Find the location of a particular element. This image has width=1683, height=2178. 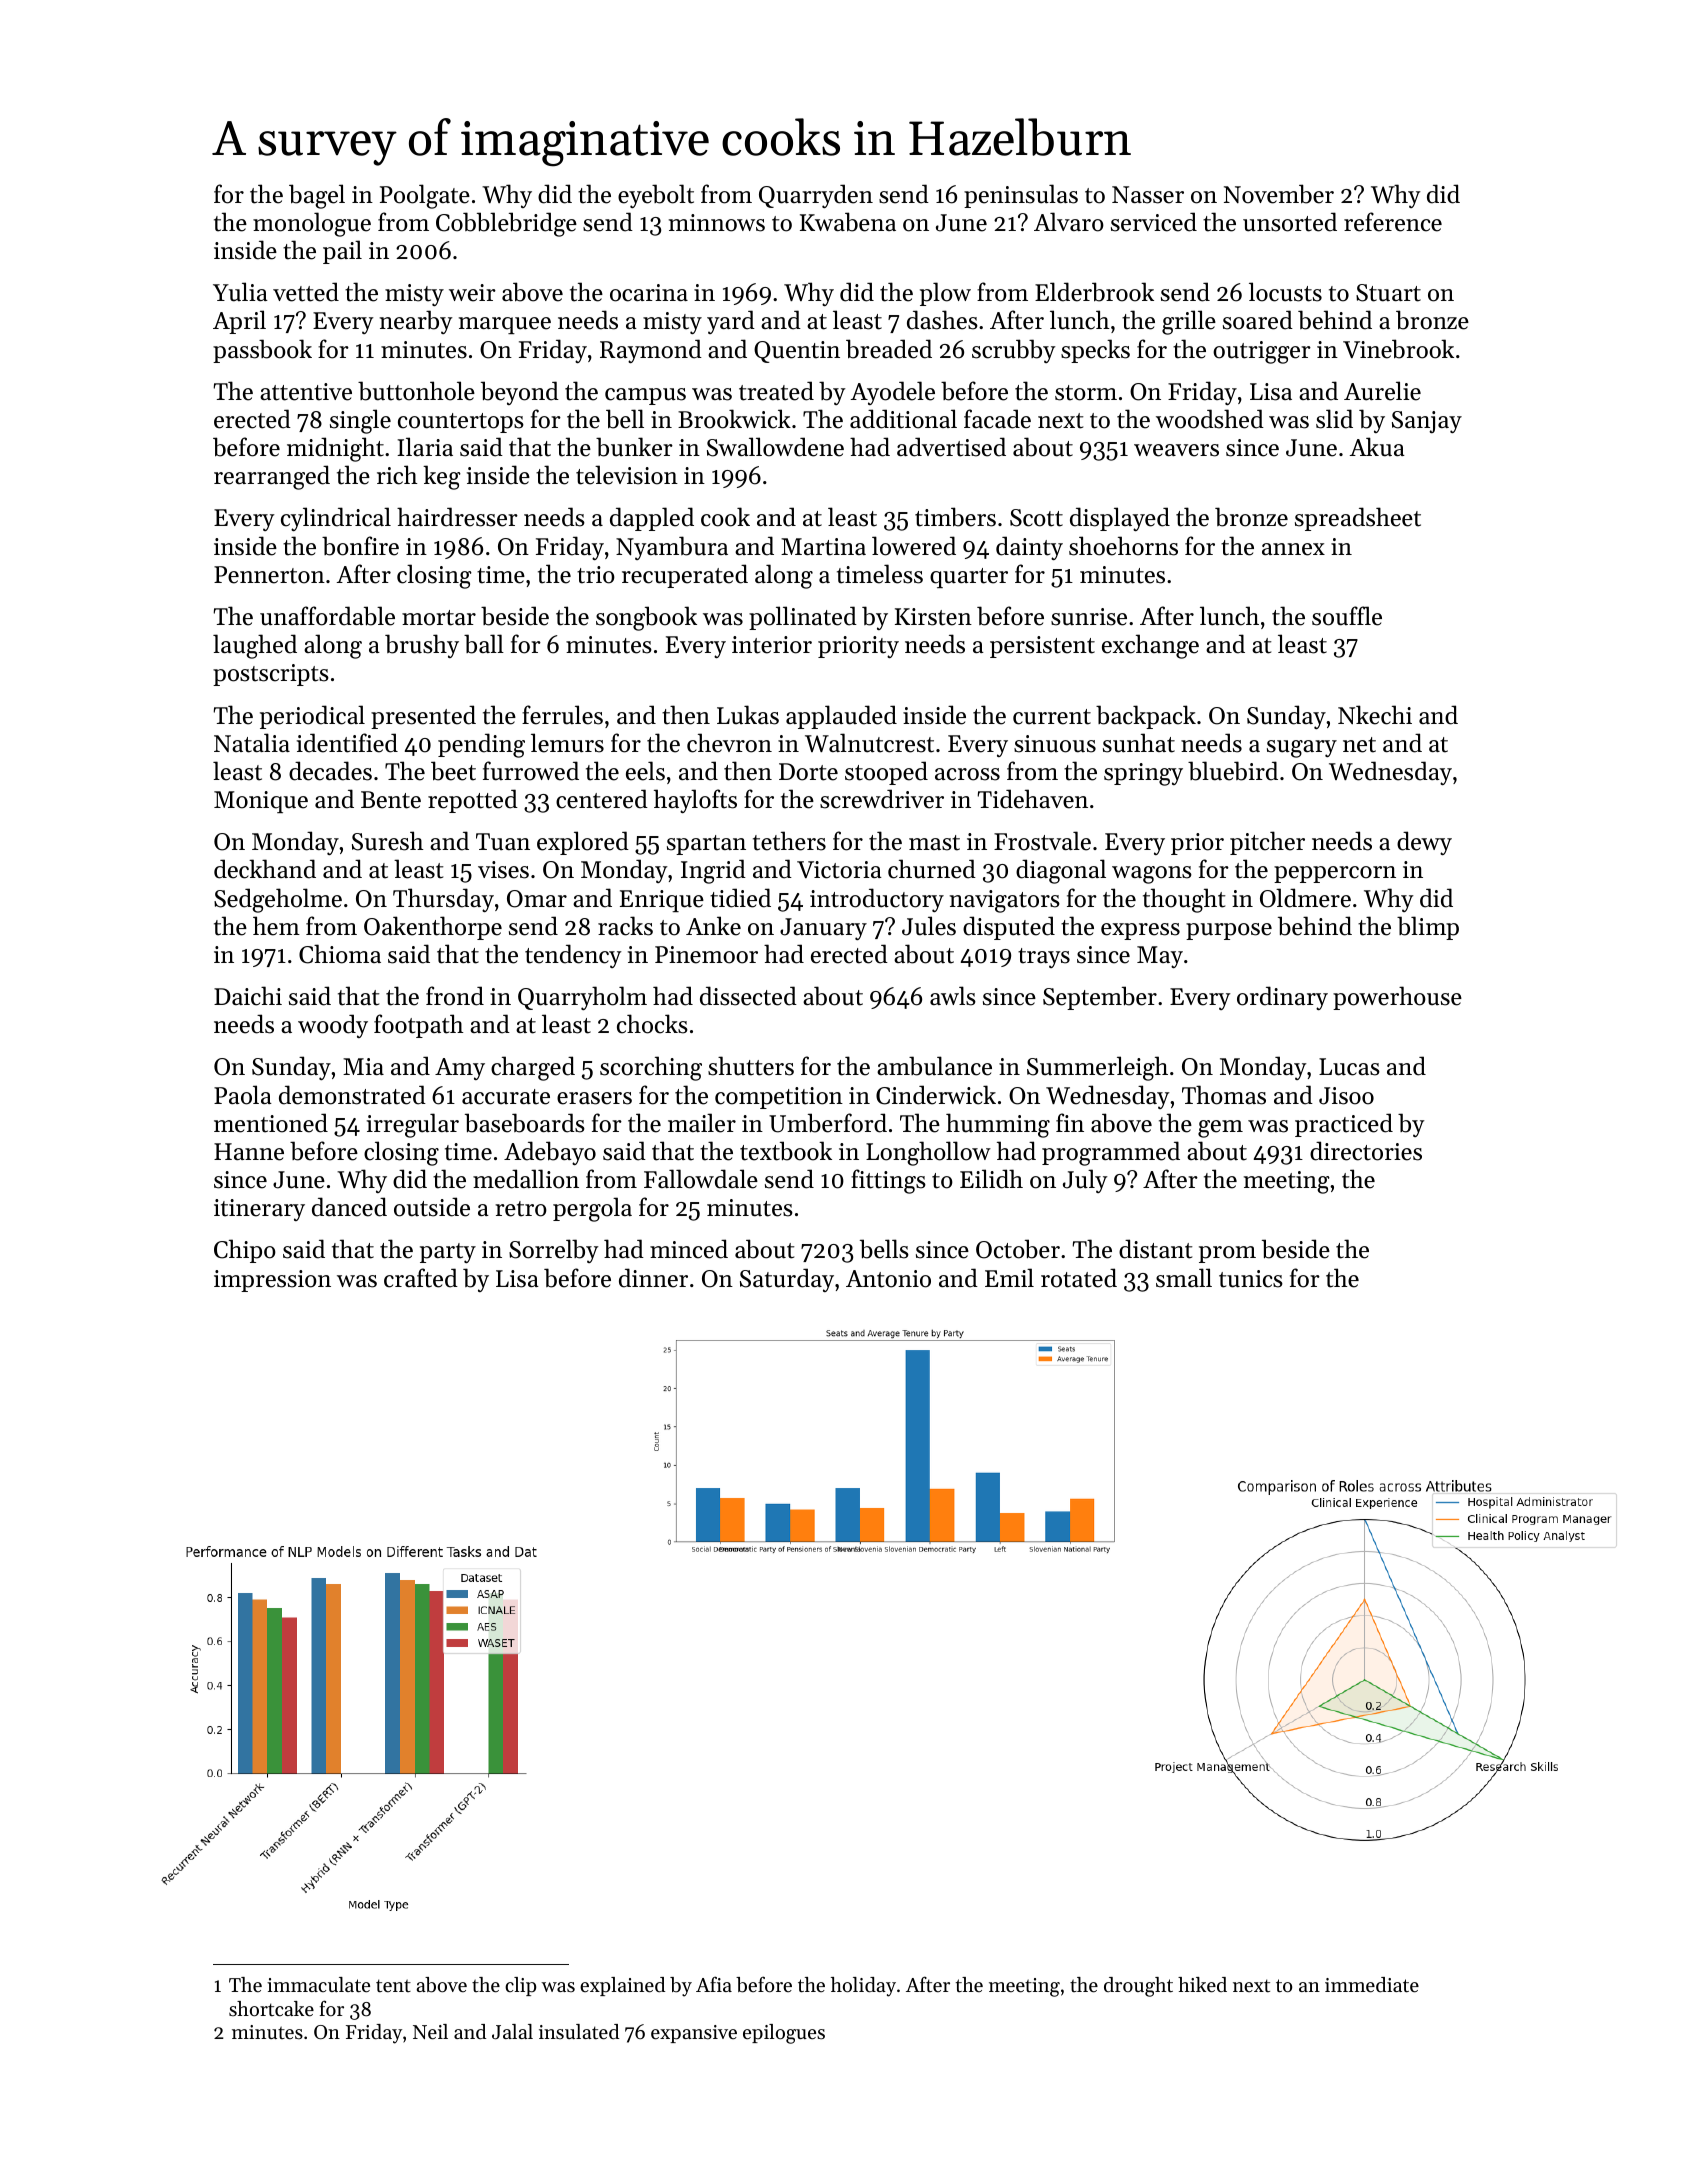

dissected is located at coordinates (748, 996).
